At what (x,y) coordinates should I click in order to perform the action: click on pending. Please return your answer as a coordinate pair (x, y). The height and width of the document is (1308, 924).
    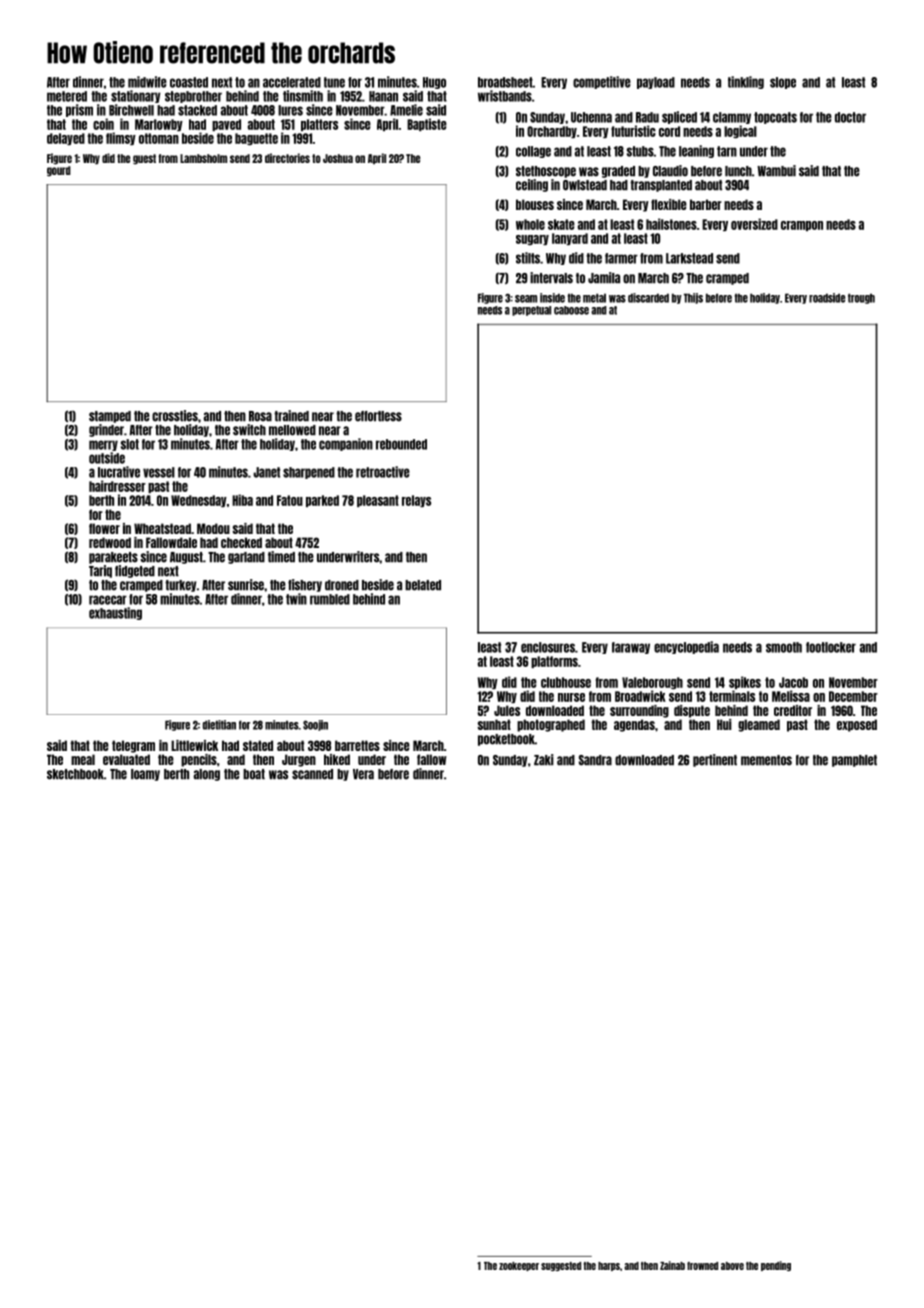
    Looking at the image, I should click on (776, 1266).
